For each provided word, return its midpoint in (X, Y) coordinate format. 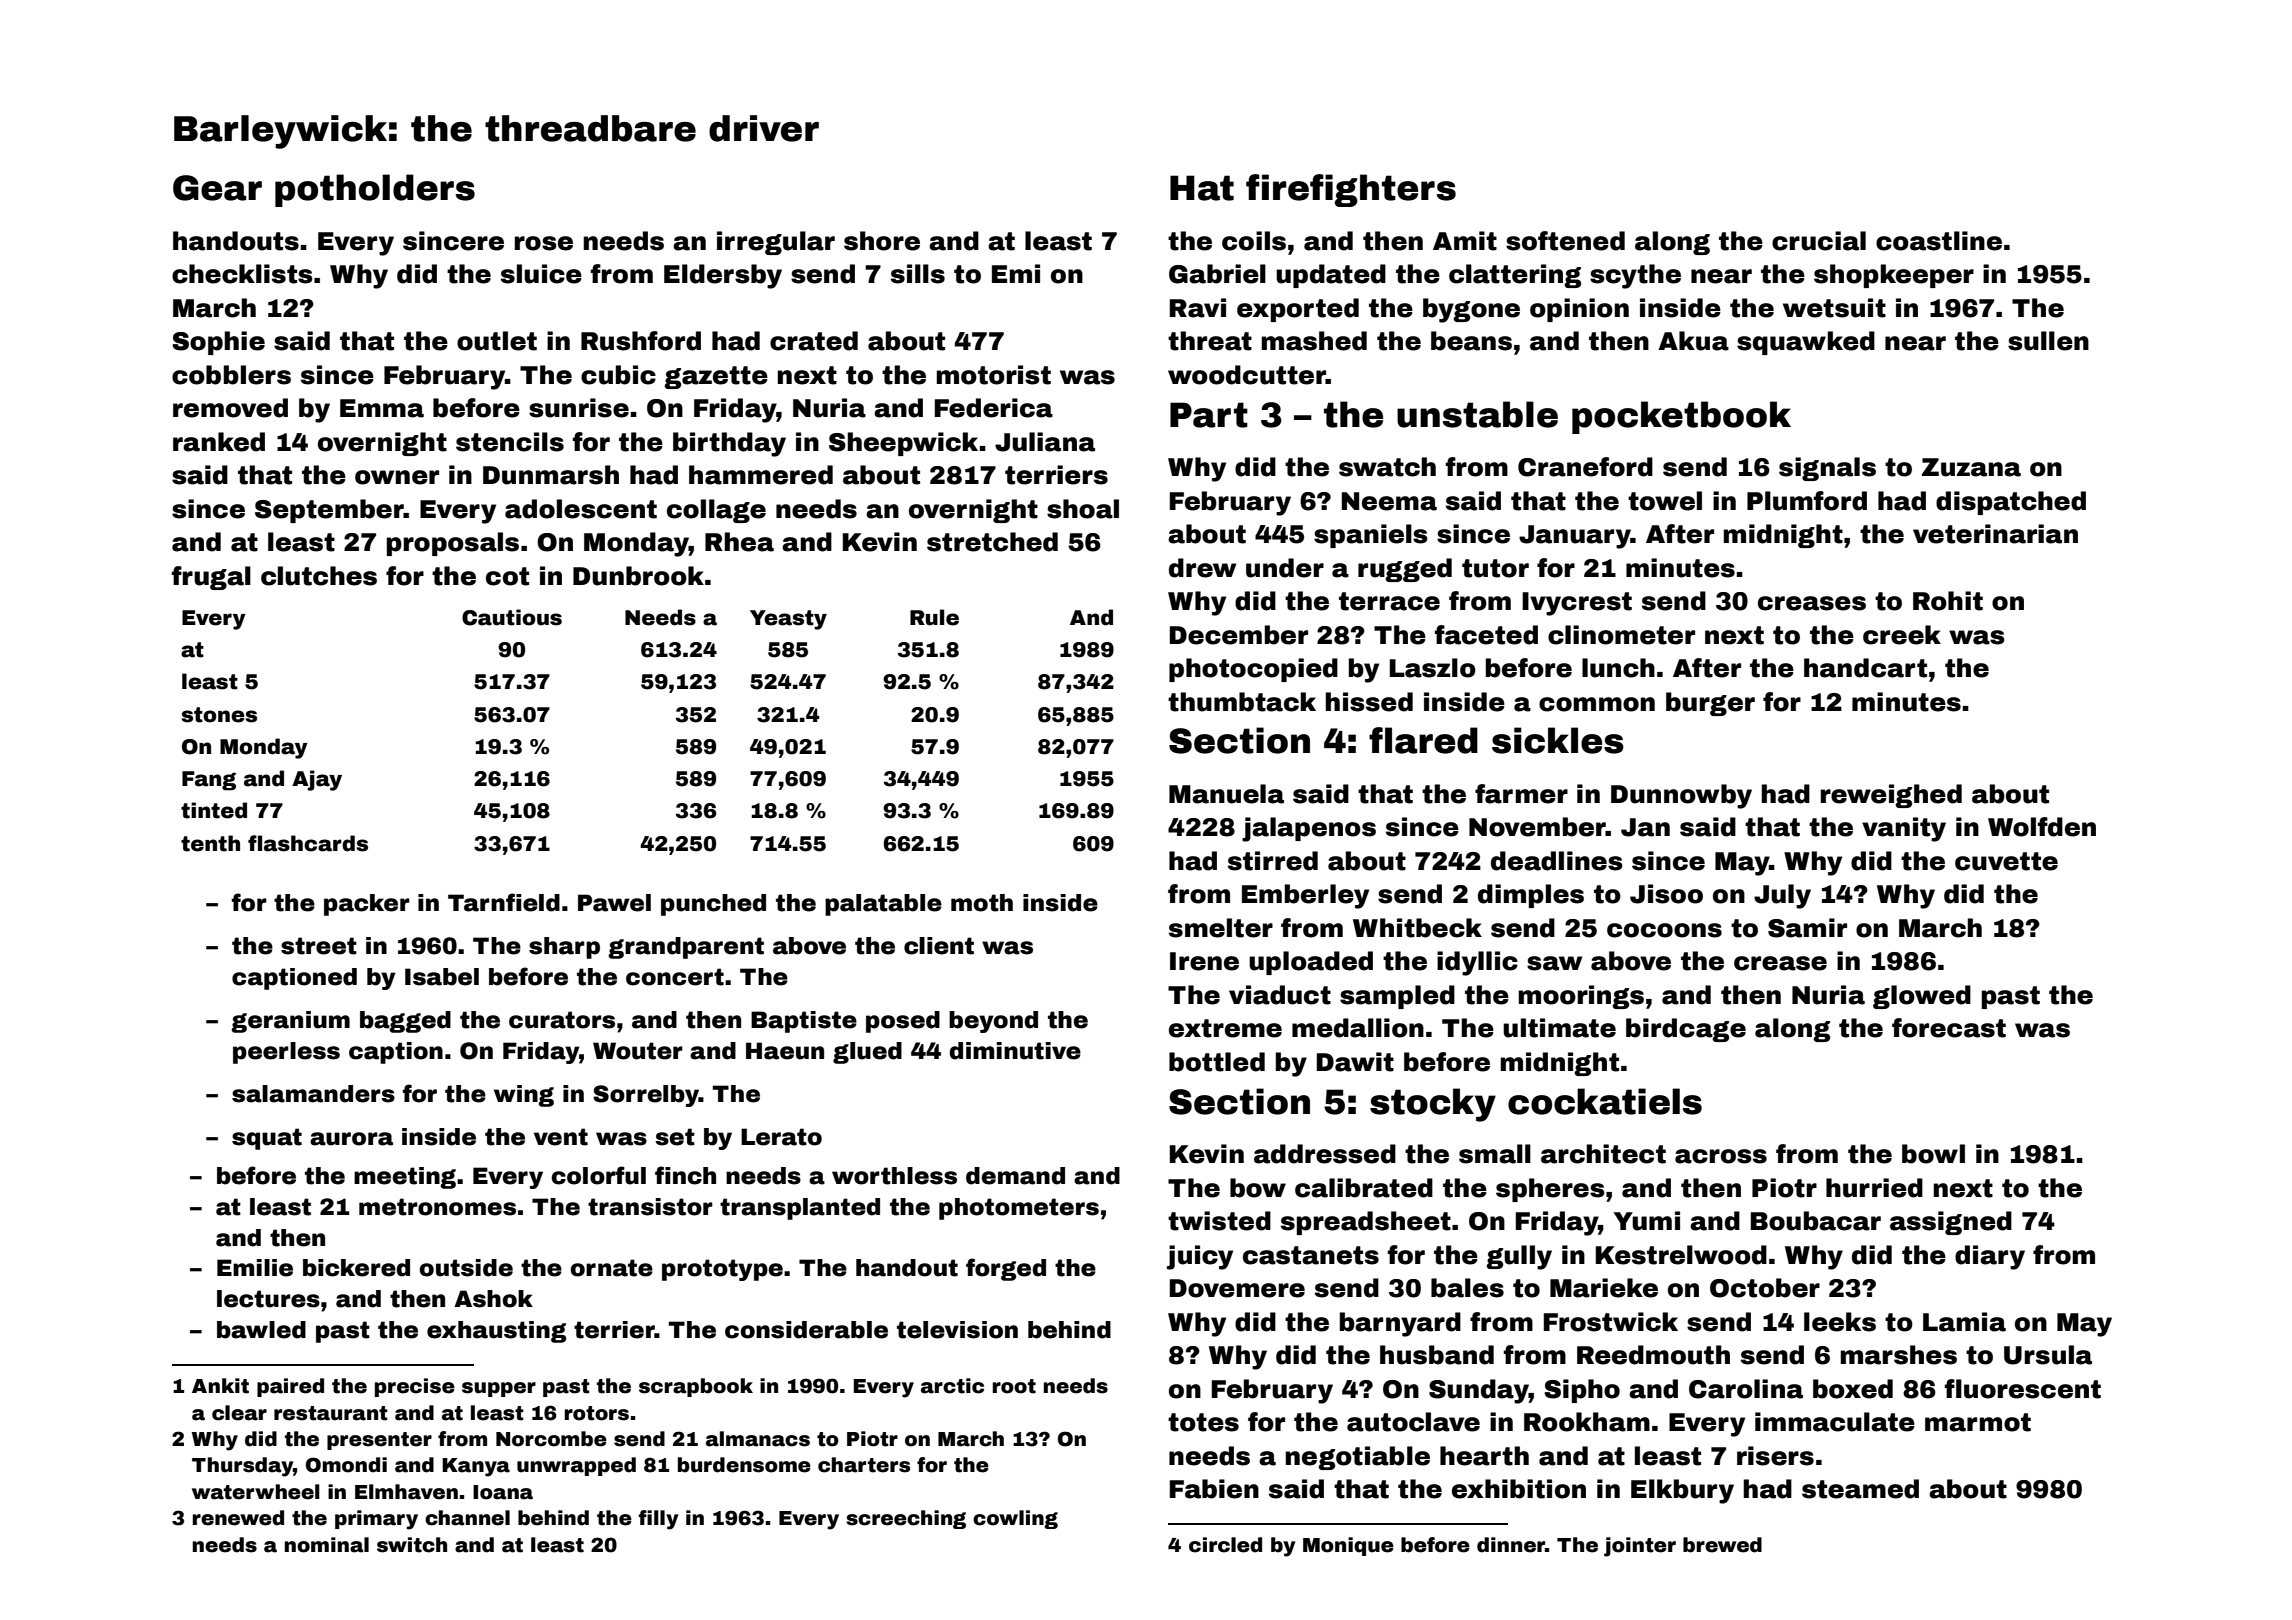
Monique (1348, 1546)
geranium (290, 1022)
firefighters (1351, 190)
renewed (238, 1518)
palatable (883, 905)
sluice (541, 274)
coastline (1939, 241)
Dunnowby (1681, 796)
